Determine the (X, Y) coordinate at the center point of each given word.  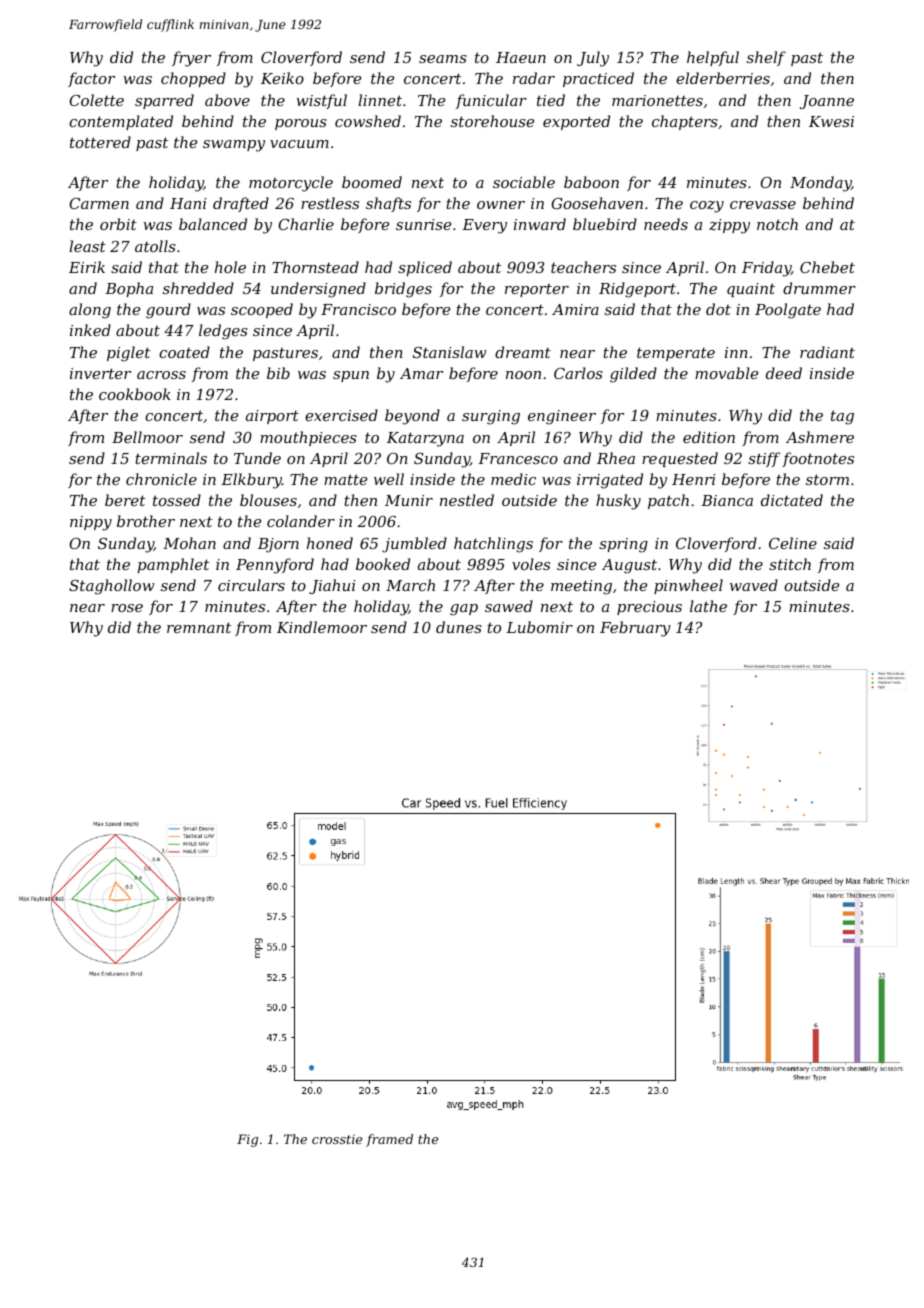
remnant (199, 627)
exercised (341, 415)
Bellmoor (147, 437)
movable (726, 373)
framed (389, 1140)
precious (649, 608)
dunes (459, 627)
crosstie (337, 1139)
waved (754, 585)
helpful (713, 58)
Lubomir (539, 627)
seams (443, 59)
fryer (191, 59)
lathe (708, 606)
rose (127, 608)
